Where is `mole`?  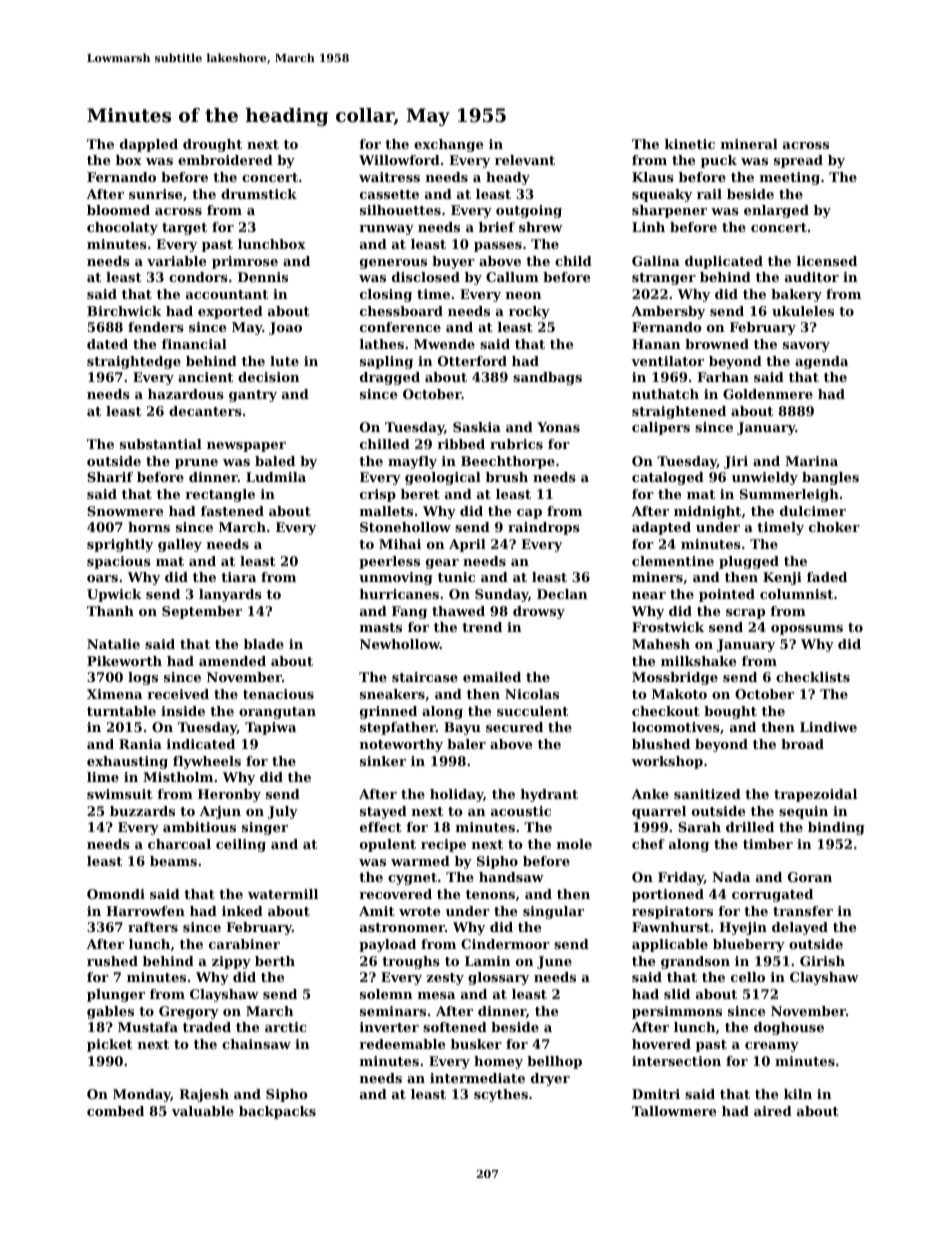 mole is located at coordinates (574, 844).
